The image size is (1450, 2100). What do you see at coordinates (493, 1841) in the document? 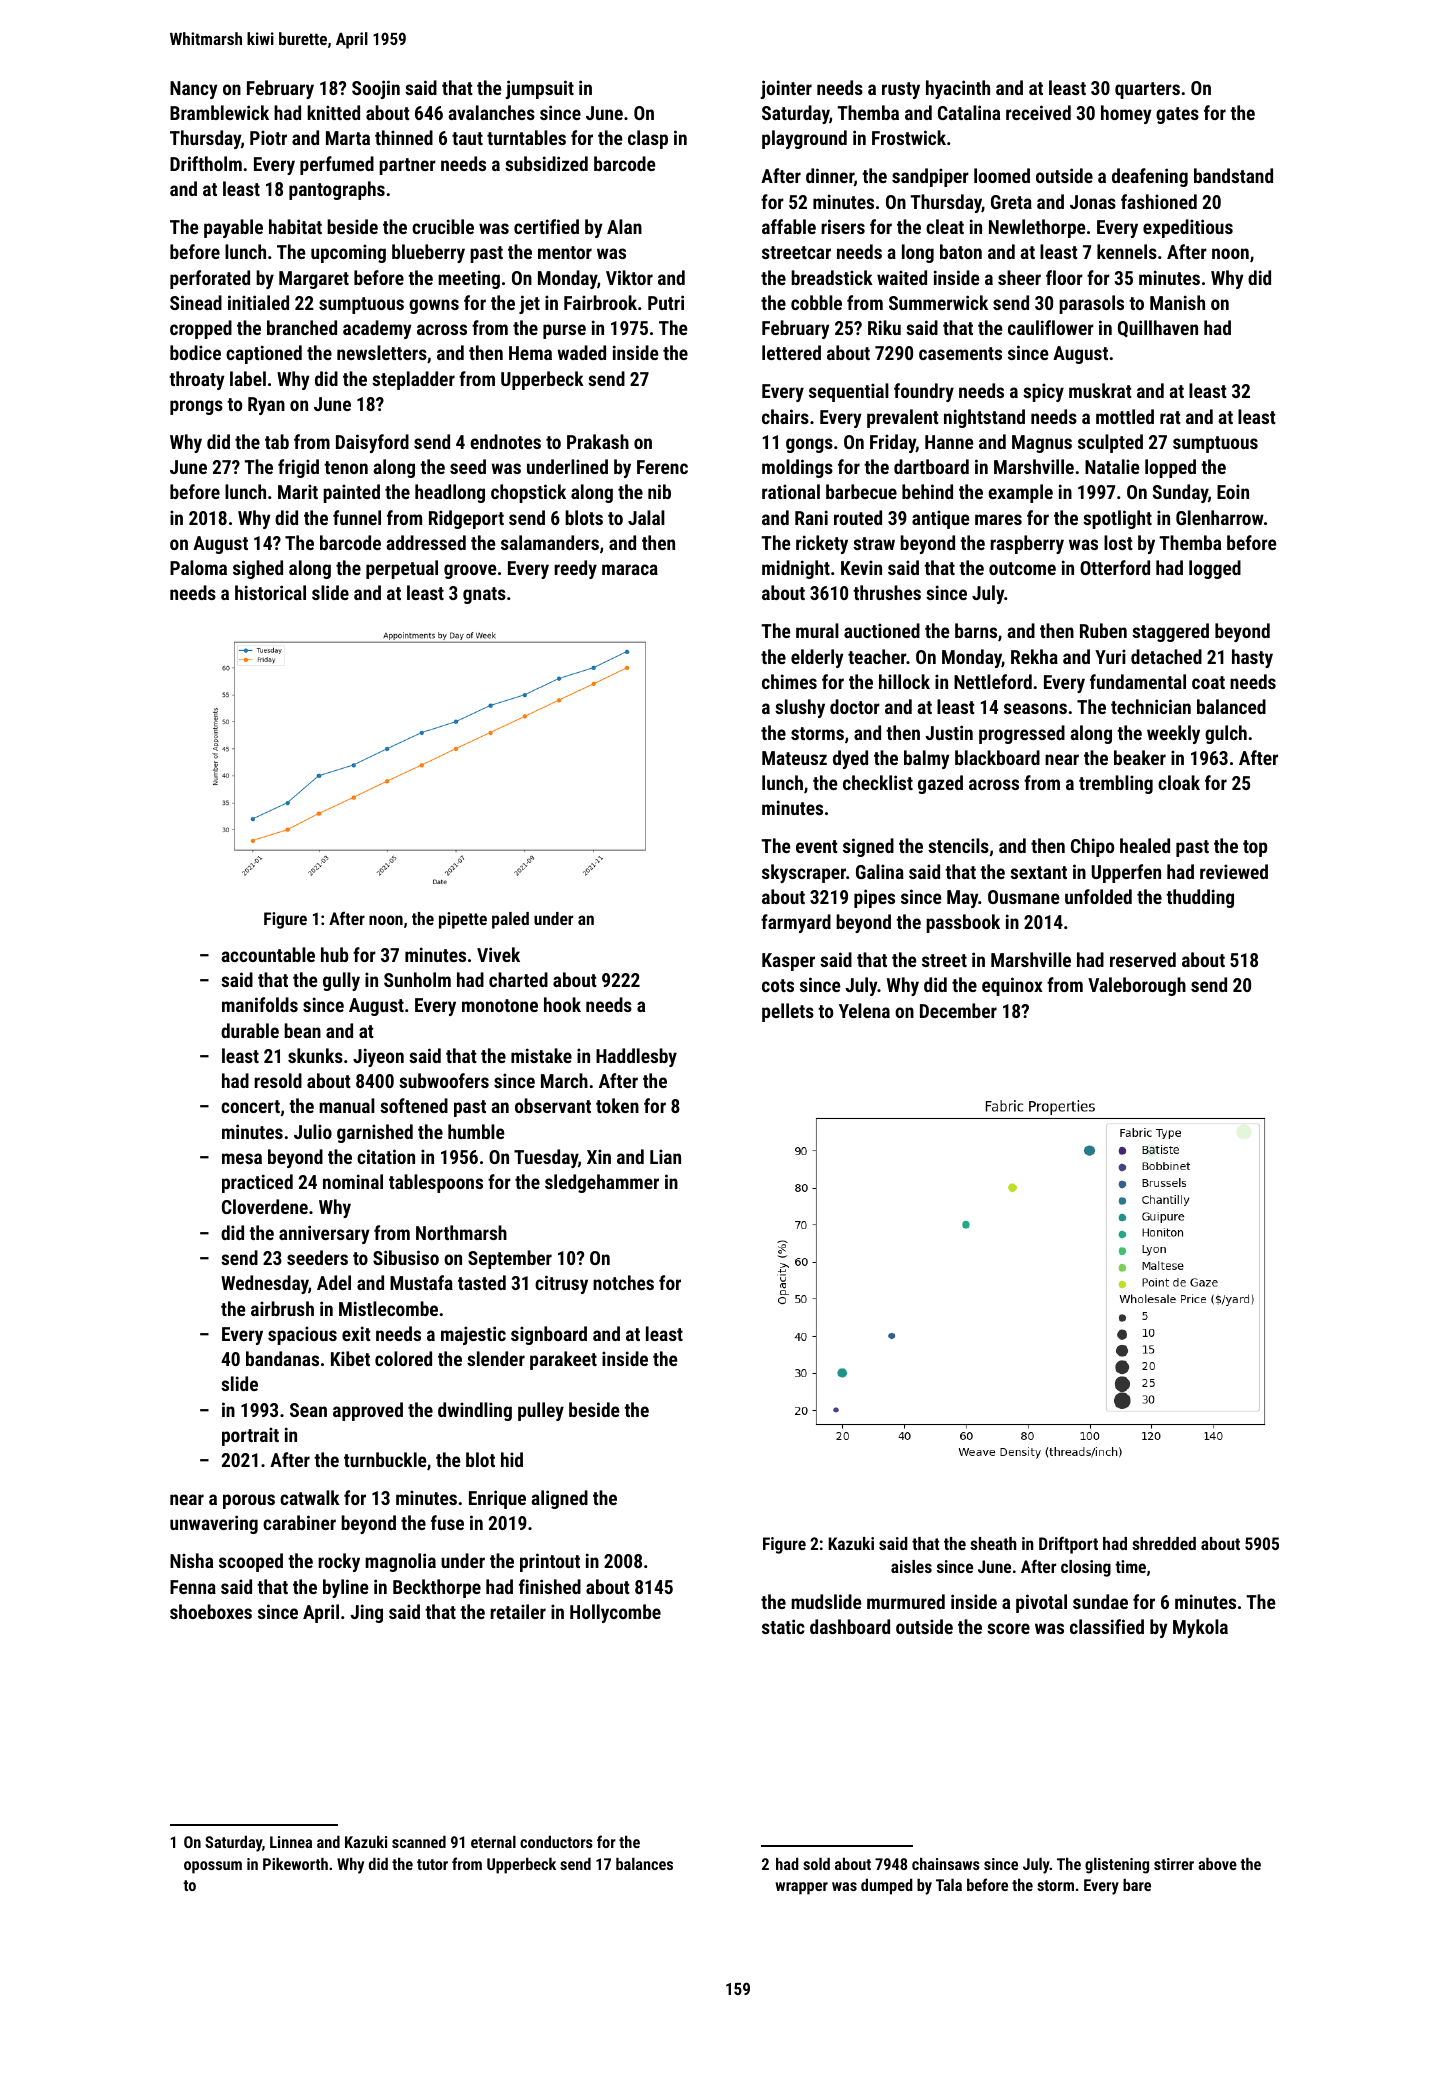
I see `eternal` at bounding box center [493, 1841].
